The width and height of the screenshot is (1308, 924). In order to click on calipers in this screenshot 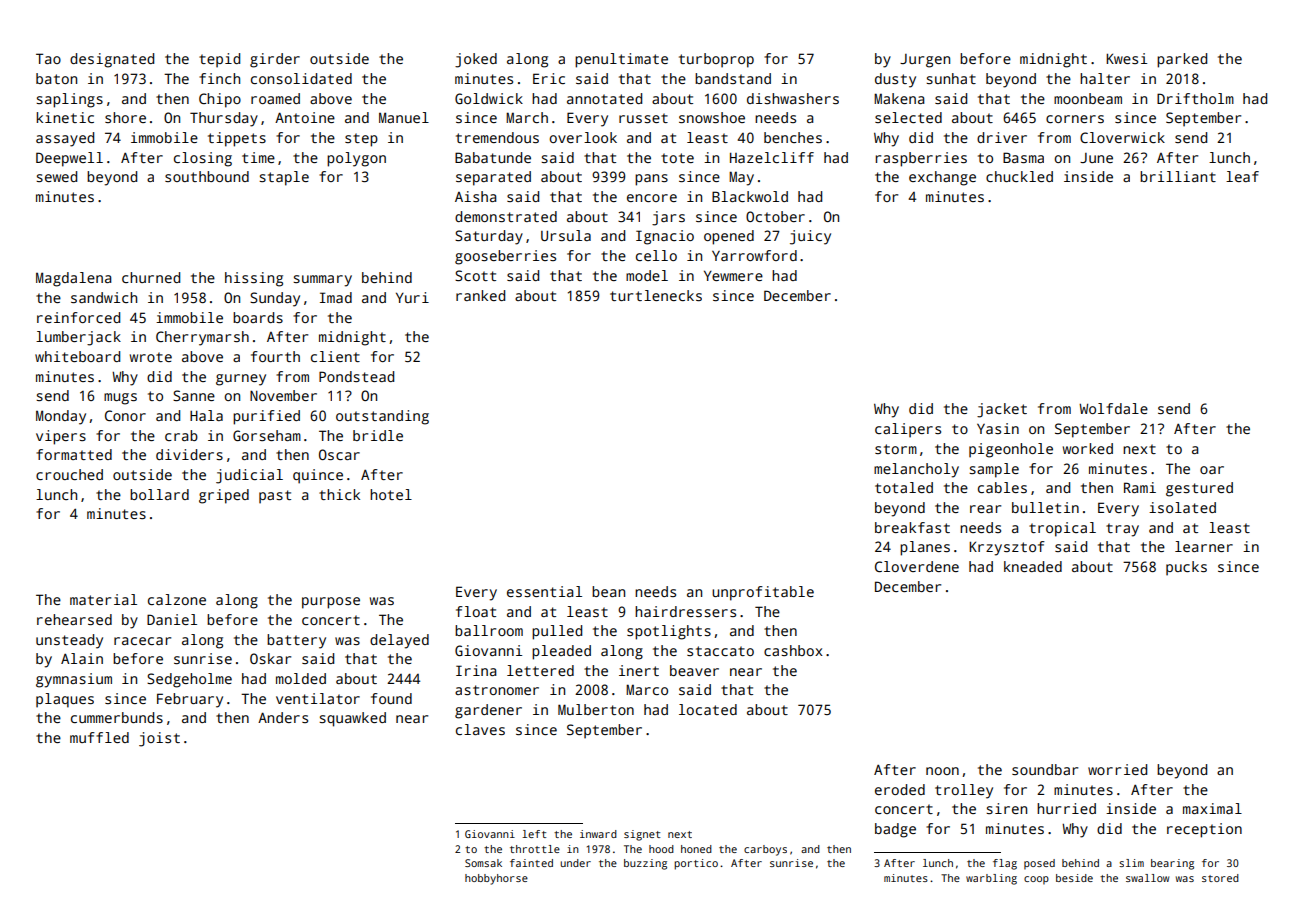, I will do `click(908, 430)`.
